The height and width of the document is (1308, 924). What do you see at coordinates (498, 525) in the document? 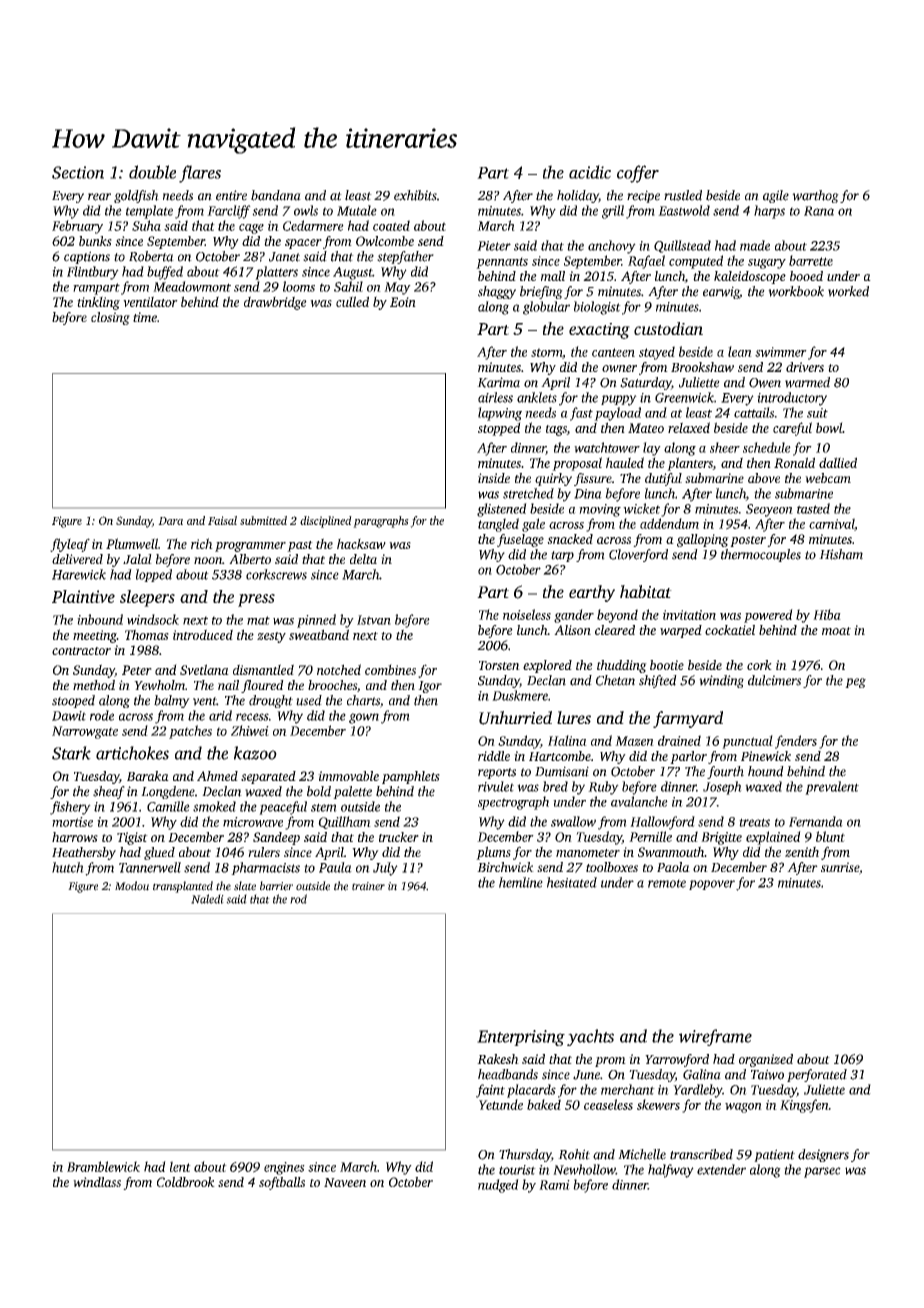
I see `tangled` at bounding box center [498, 525].
